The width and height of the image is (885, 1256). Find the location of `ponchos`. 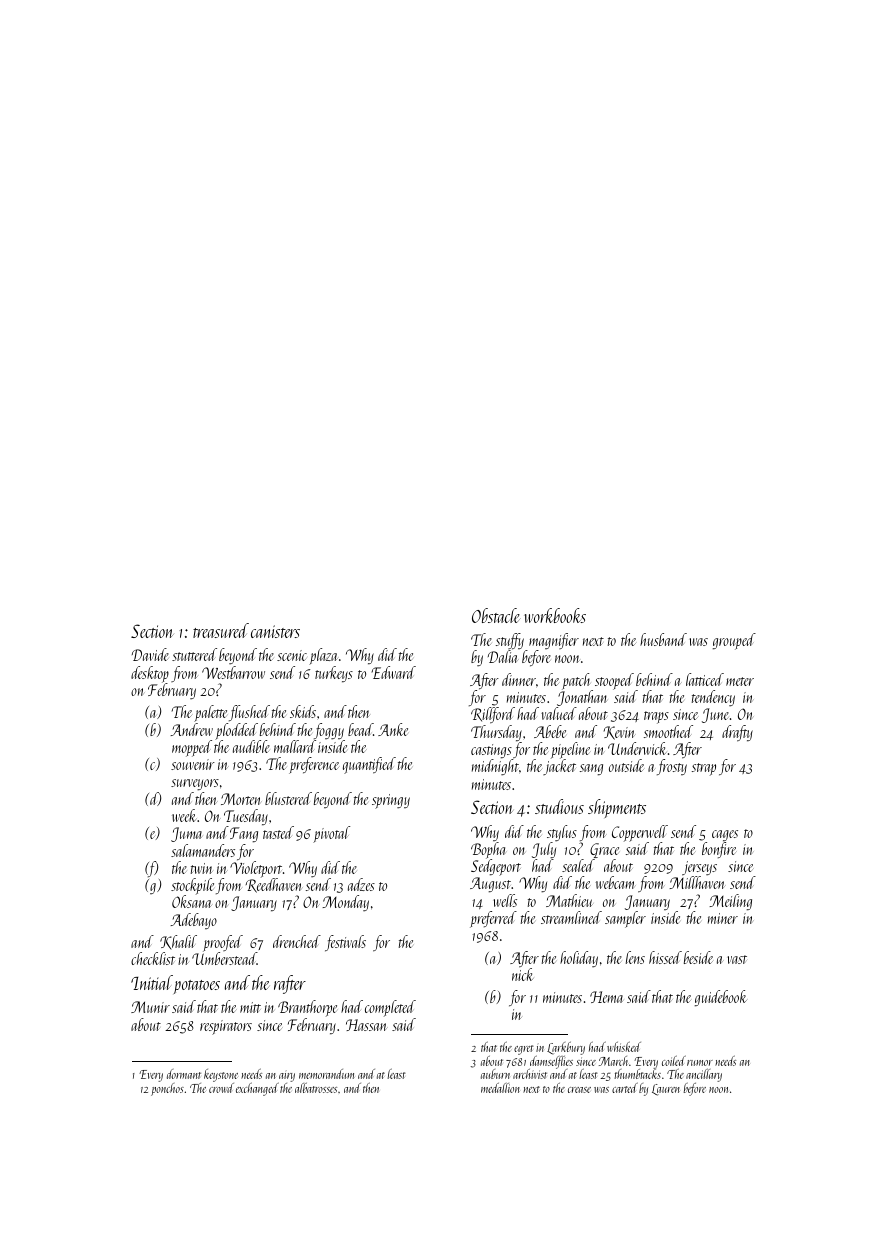

ponchos is located at coordinates (167, 1089).
